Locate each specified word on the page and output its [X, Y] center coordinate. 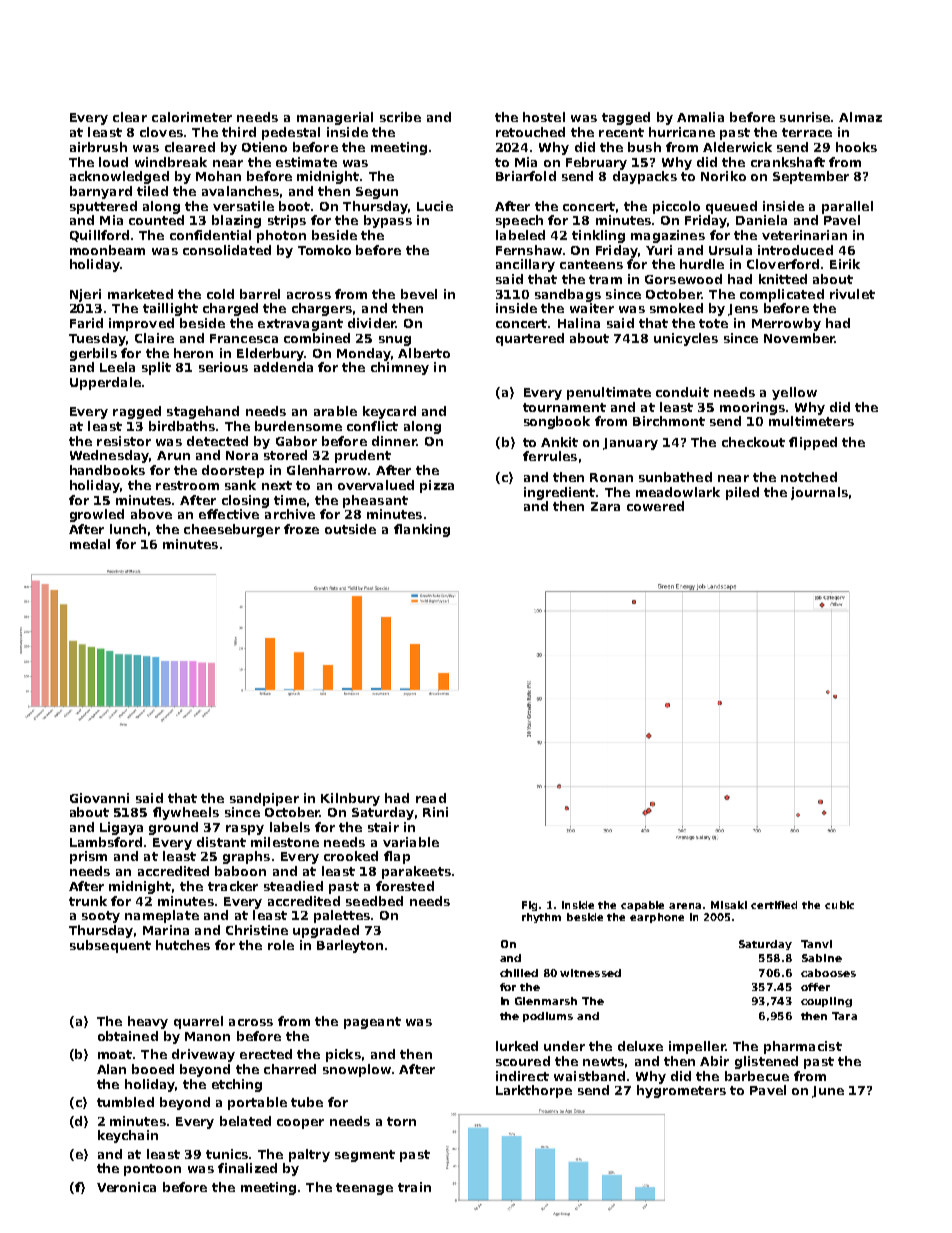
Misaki [729, 905]
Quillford [99, 236]
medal [90, 544]
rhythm [541, 918]
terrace [807, 132]
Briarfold [526, 176]
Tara [844, 1016]
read [431, 798]
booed [153, 1069]
